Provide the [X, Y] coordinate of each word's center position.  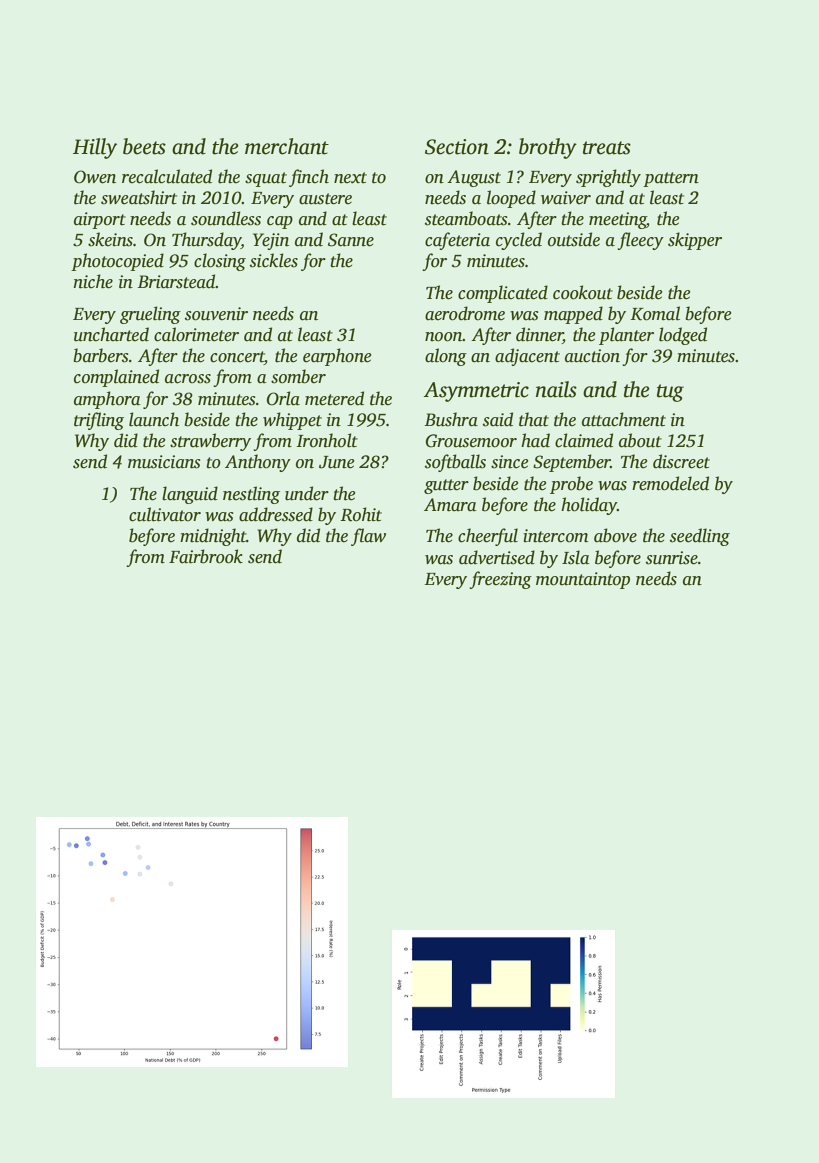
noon [444, 337]
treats [607, 148]
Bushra [451, 419]
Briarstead [176, 281]
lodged [683, 336]
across [188, 379]
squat [266, 179]
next [350, 178]
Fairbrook [206, 556]
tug [670, 393]
